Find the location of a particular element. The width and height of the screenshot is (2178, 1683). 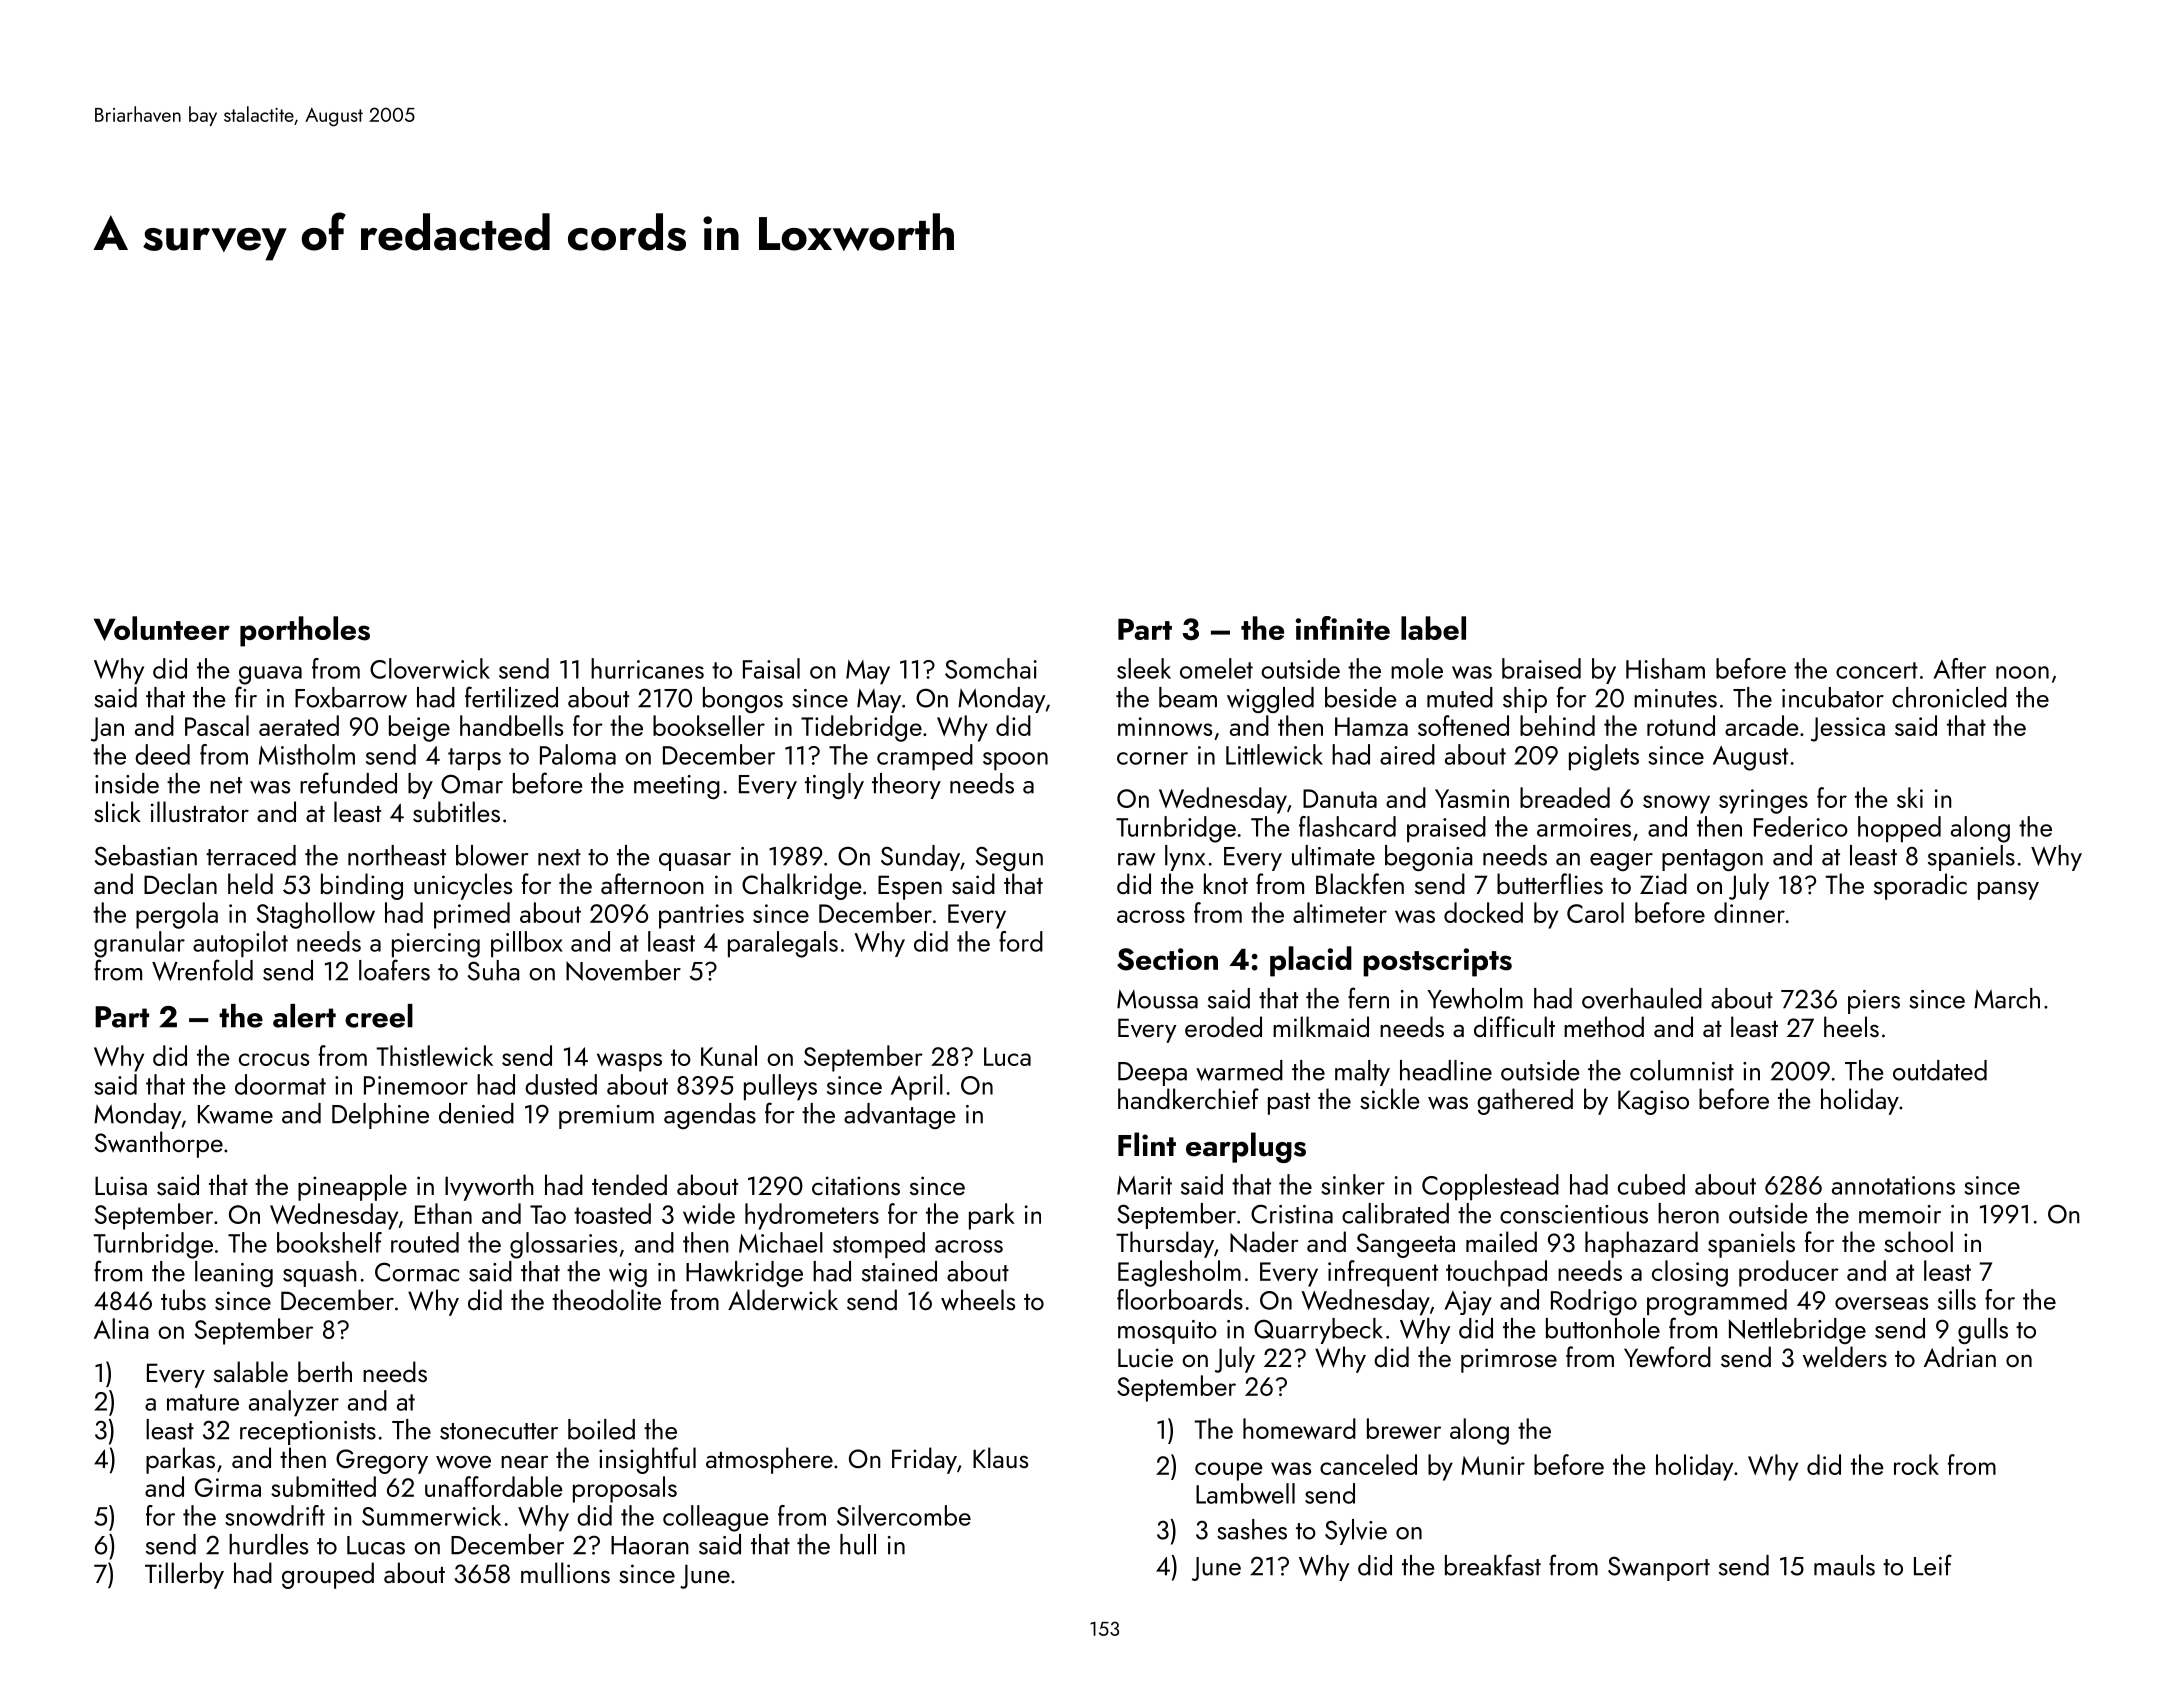

columnist is located at coordinates (1682, 1070).
